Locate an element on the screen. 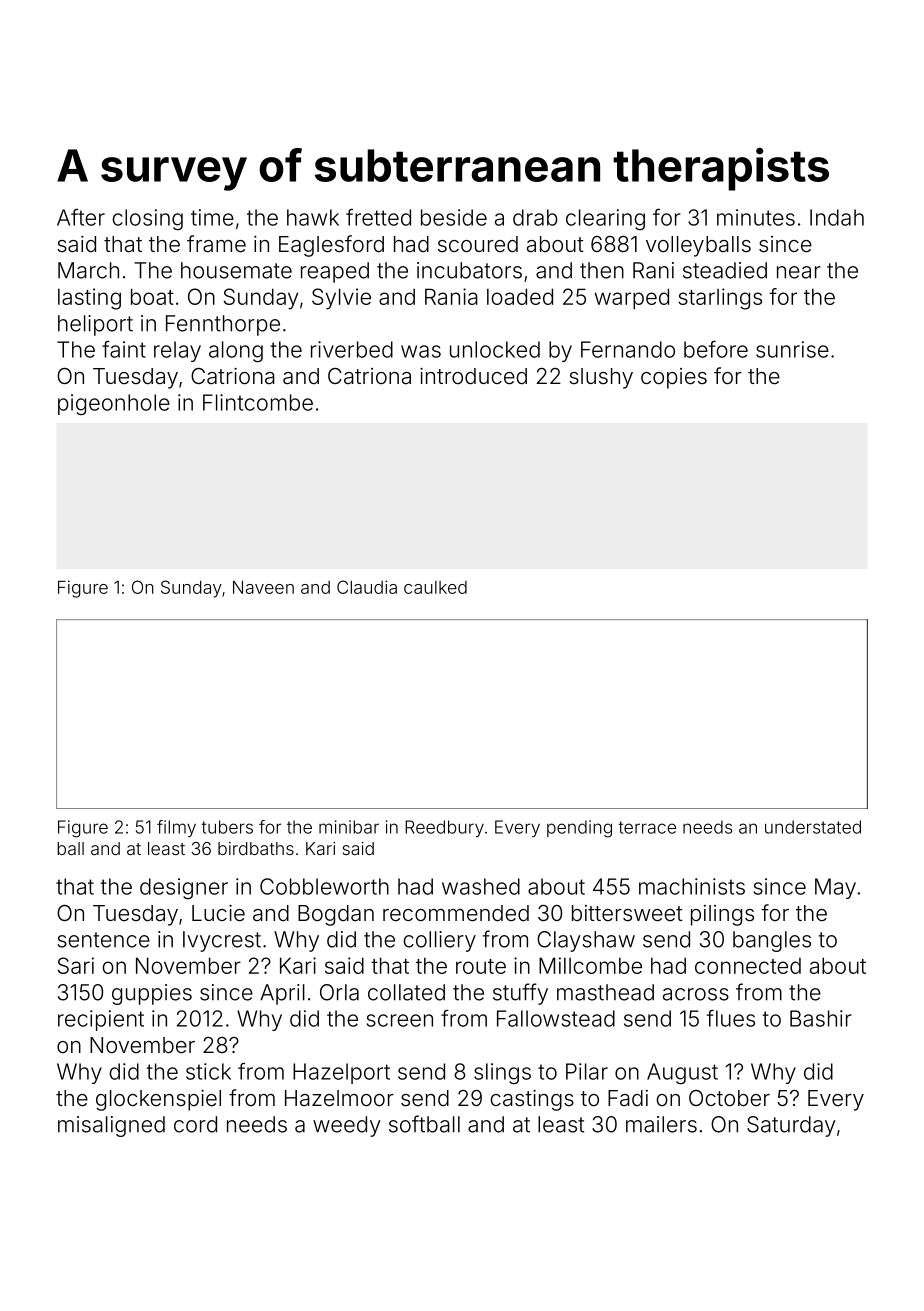 This screenshot has height=1311, width=924. clearing is located at coordinates (605, 219).
